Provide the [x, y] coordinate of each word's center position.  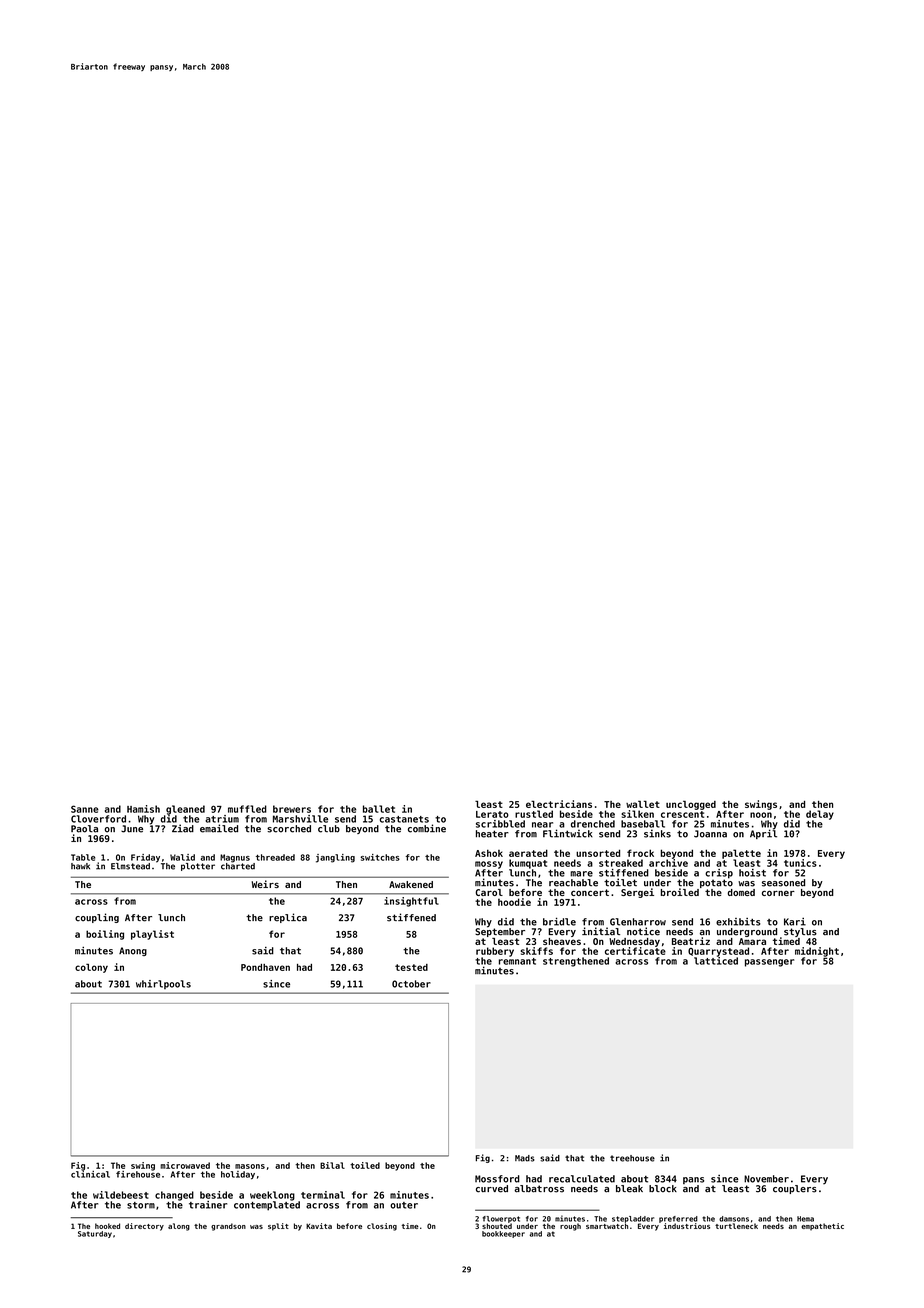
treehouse [632, 1158]
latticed [716, 961]
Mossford [497, 1179]
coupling [97, 918]
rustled [534, 814]
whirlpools [163, 984]
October [411, 984]
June [132, 829]
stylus [800, 932]
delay [820, 815]
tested [411, 967]
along [179, 1227]
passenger [769, 963]
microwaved [185, 1165]
